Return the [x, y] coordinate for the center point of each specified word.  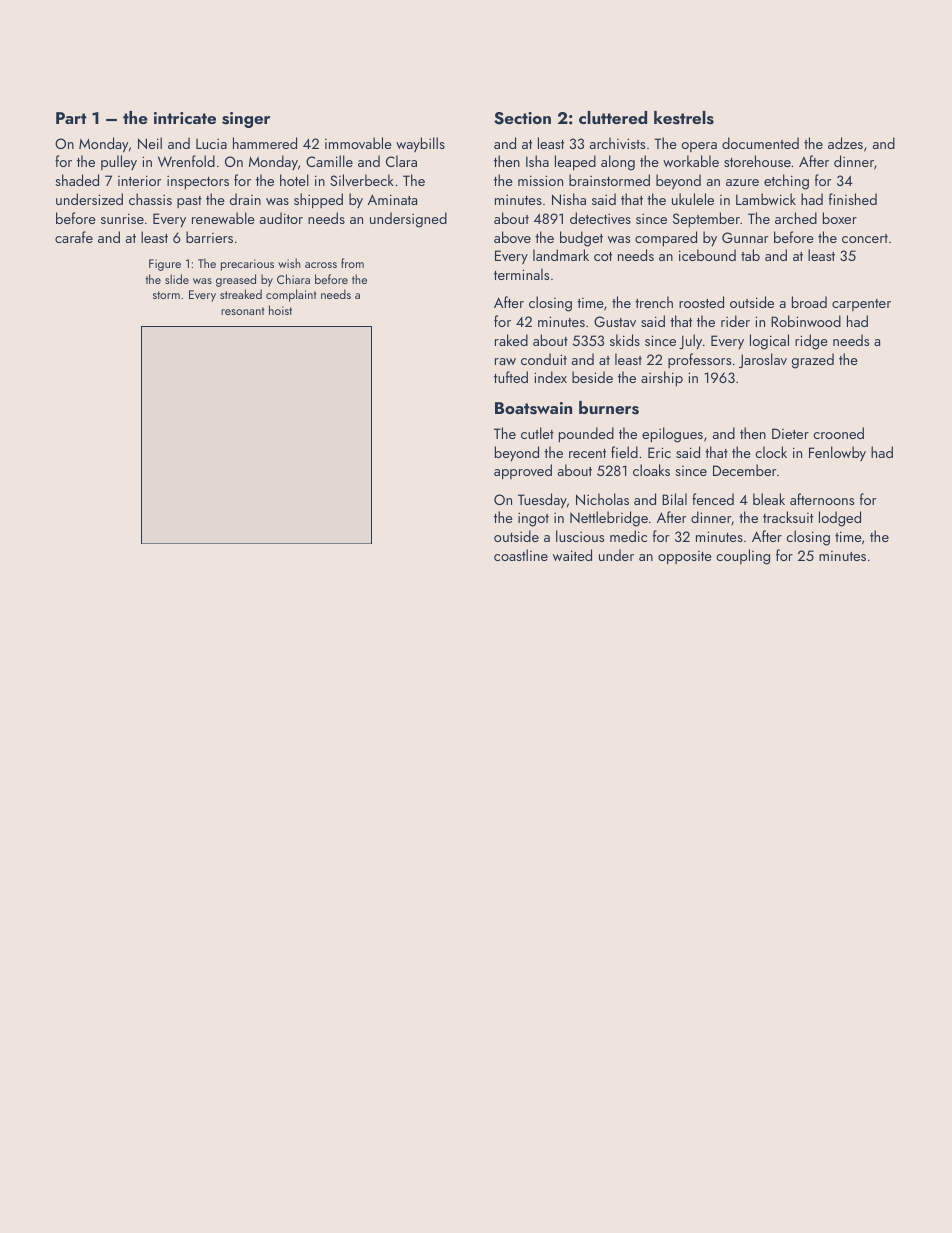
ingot [533, 519]
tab [750, 255]
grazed [813, 361]
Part [71, 118]
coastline [521, 555]
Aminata [392, 199]
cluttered [613, 117]
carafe [74, 237]
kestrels [684, 118]
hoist [280, 310]
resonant [242, 311]
